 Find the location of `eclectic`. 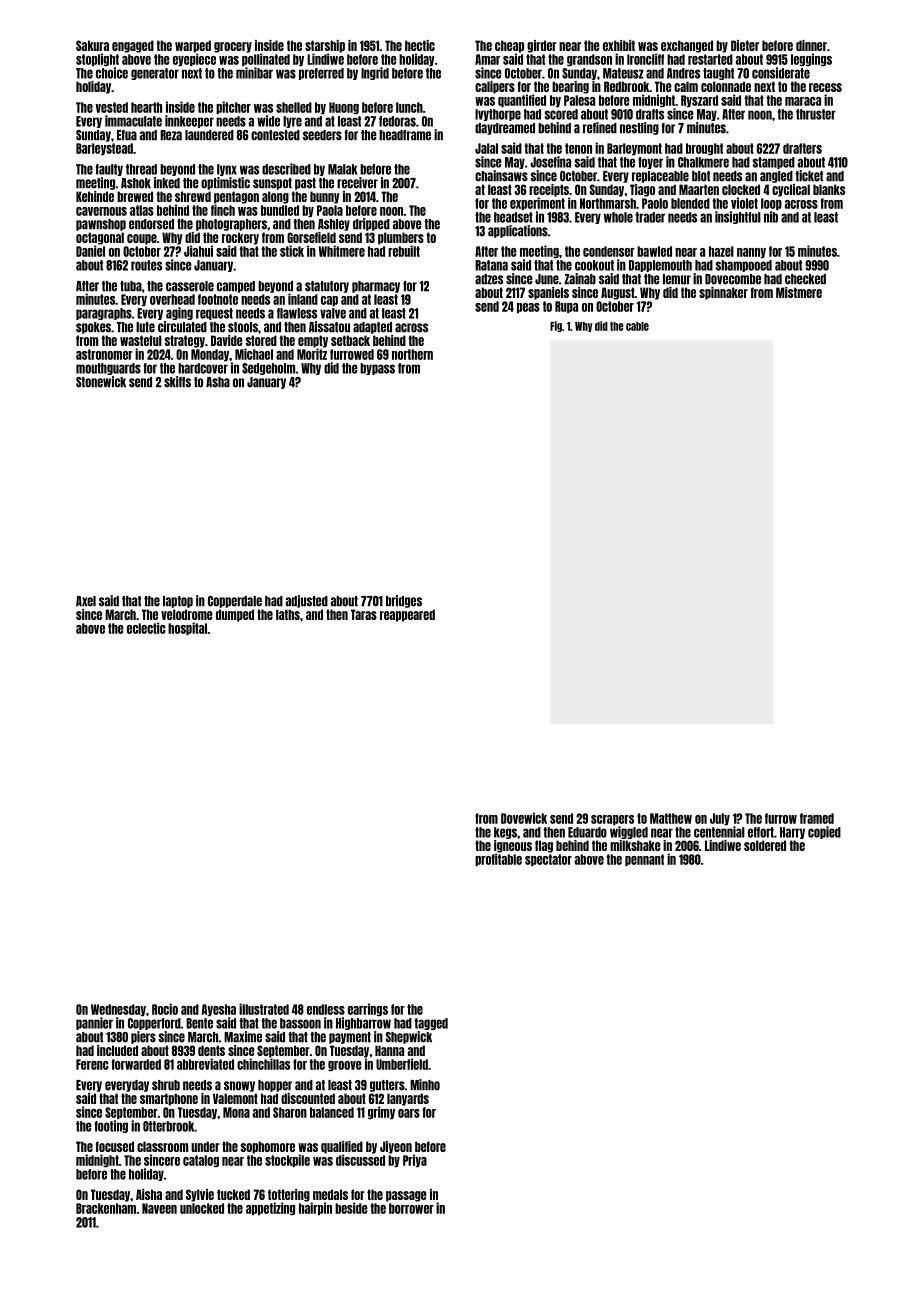

eclectic is located at coordinates (146, 628).
